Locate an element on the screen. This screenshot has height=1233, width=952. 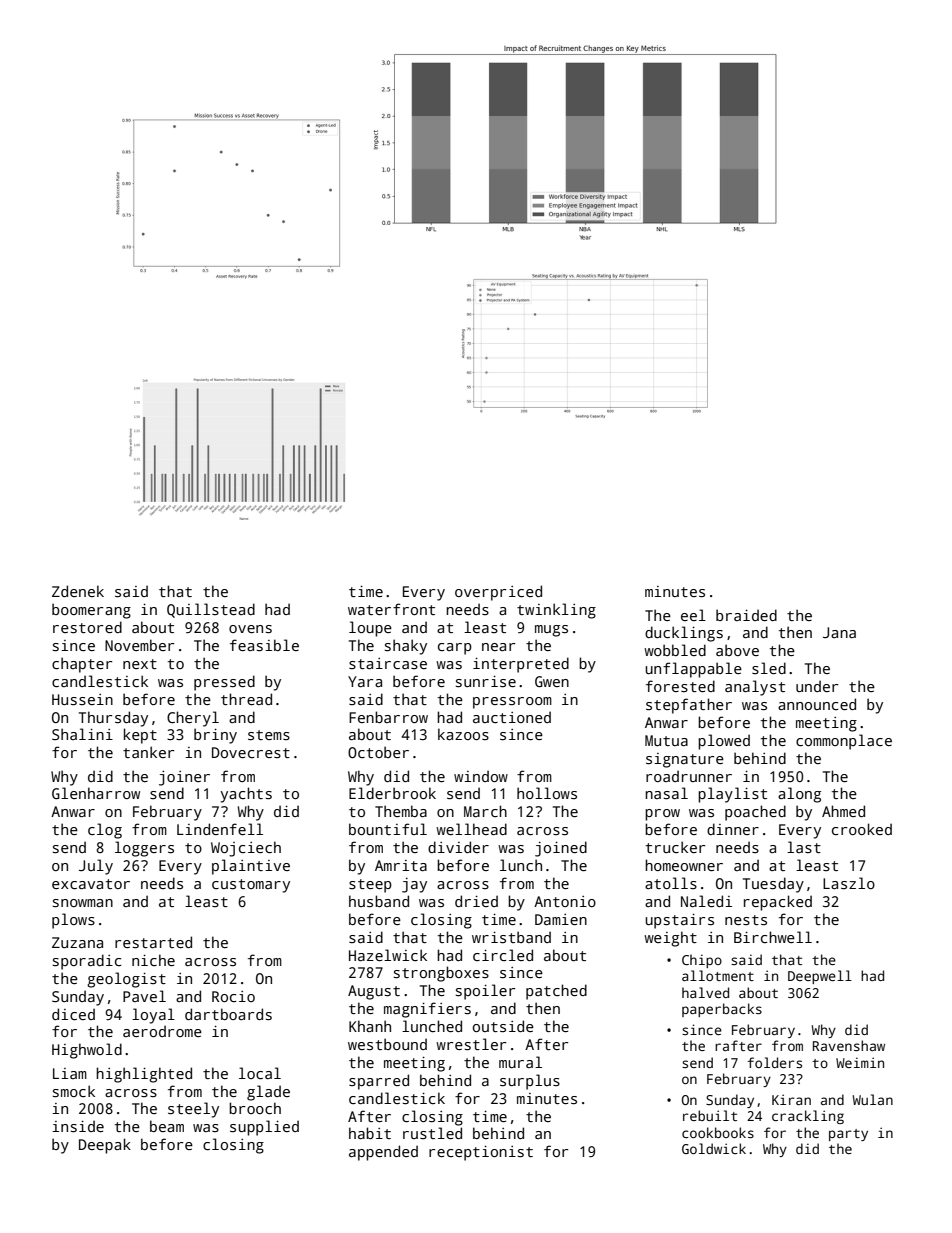
Khanh is located at coordinates (370, 1026).
